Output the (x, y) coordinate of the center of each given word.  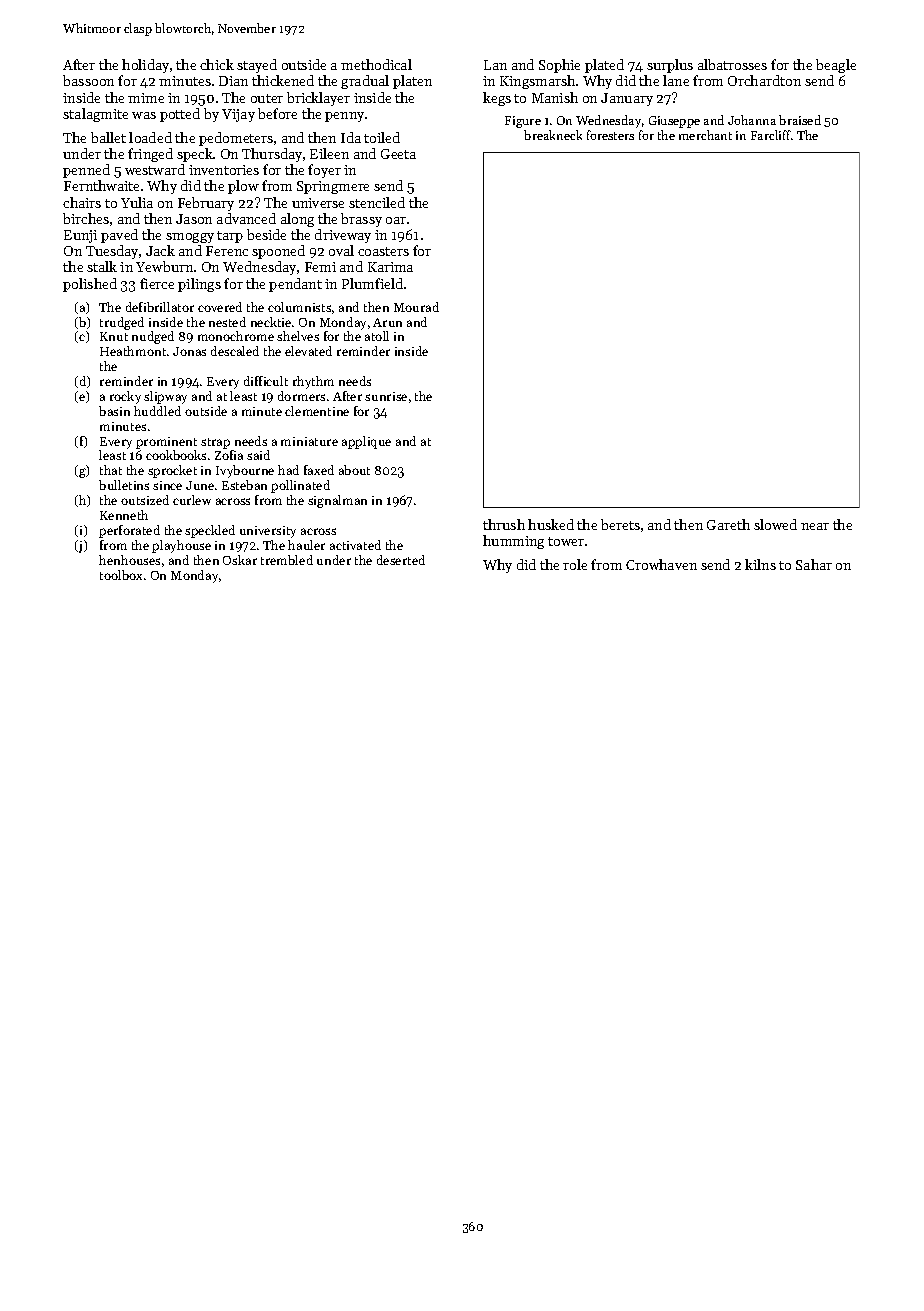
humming (513, 542)
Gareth (728, 524)
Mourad (416, 307)
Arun (387, 322)
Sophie (559, 66)
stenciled (377, 202)
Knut (114, 336)
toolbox (121, 575)
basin (114, 411)
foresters (610, 135)
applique (366, 442)
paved (119, 236)
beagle (836, 66)
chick (217, 64)
